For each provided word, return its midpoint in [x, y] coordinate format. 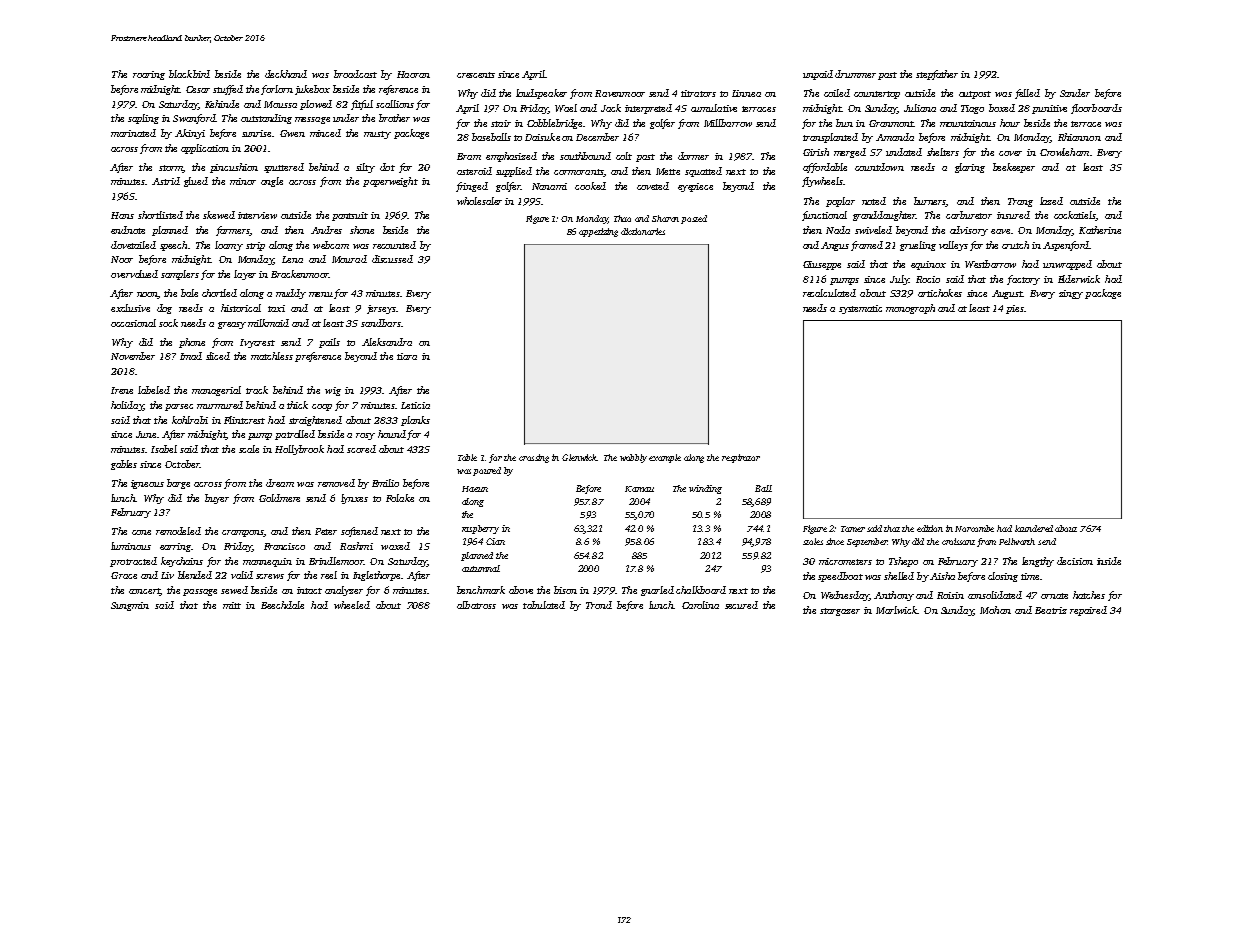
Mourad [349, 259]
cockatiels [1075, 216]
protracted [133, 562]
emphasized [511, 157]
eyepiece [695, 187]
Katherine [1100, 230]
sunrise [256, 133]
